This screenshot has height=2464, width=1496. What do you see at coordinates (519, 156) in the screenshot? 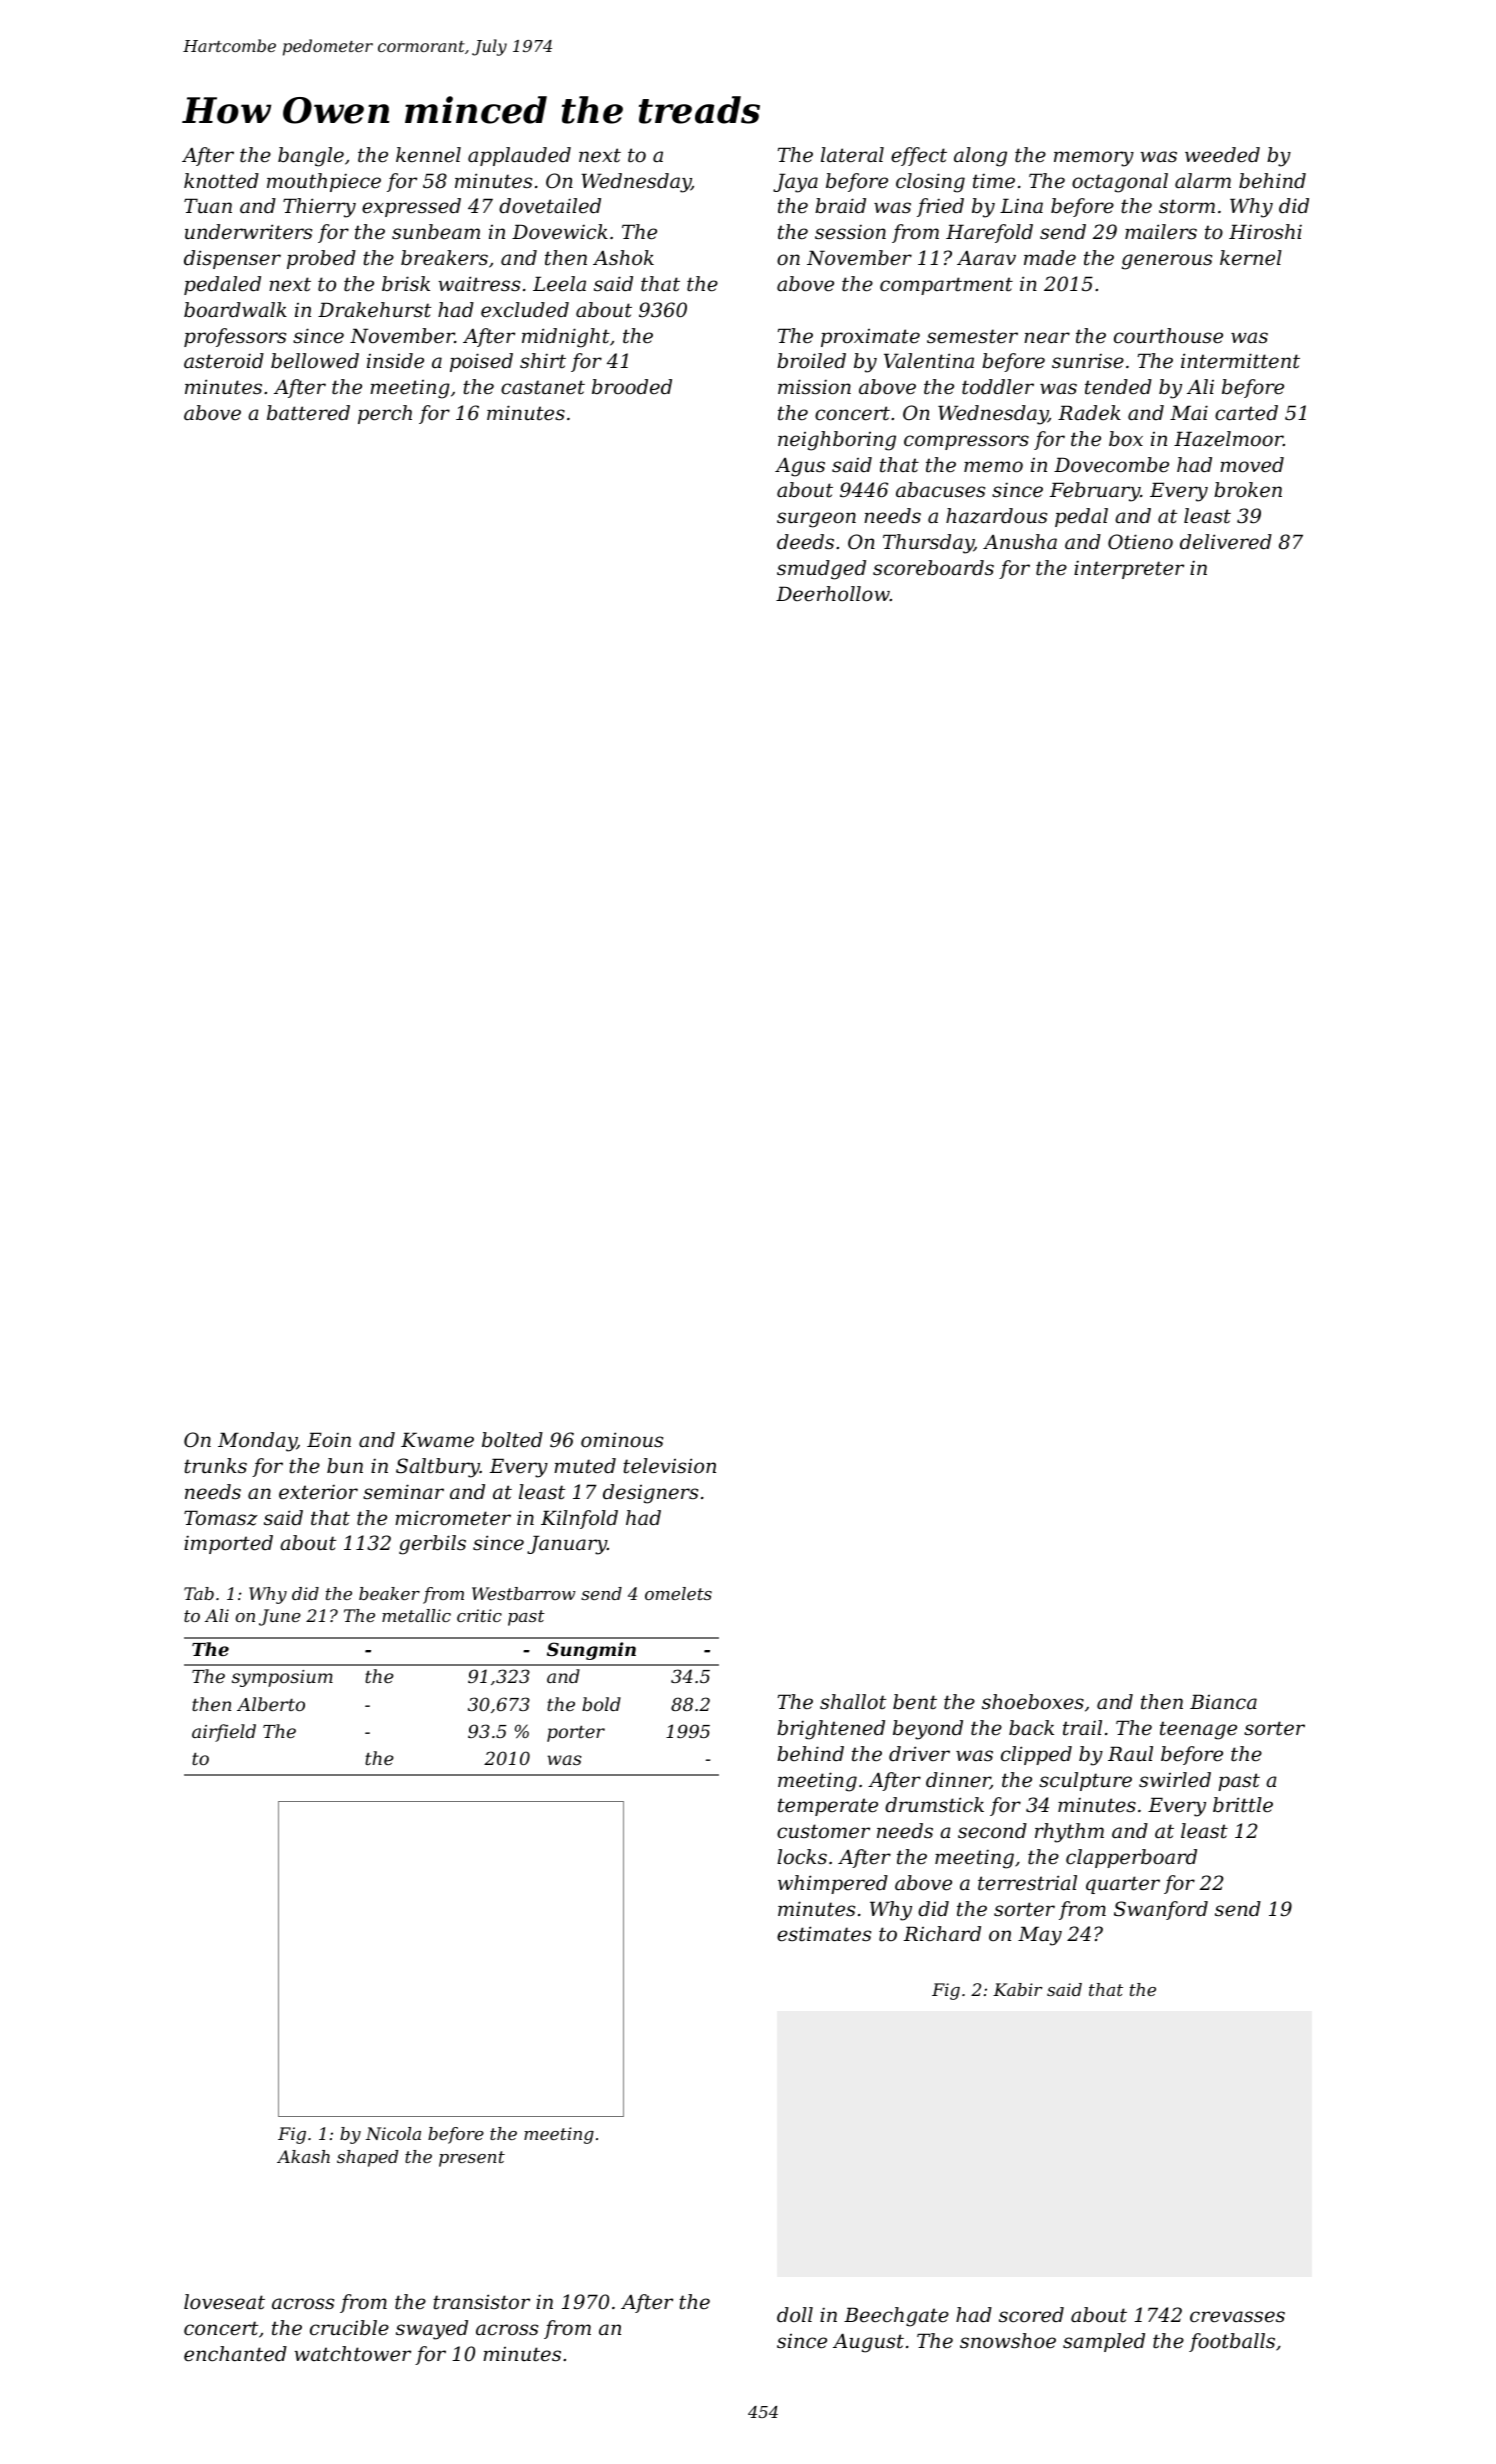
I see `applauded` at bounding box center [519, 156].
